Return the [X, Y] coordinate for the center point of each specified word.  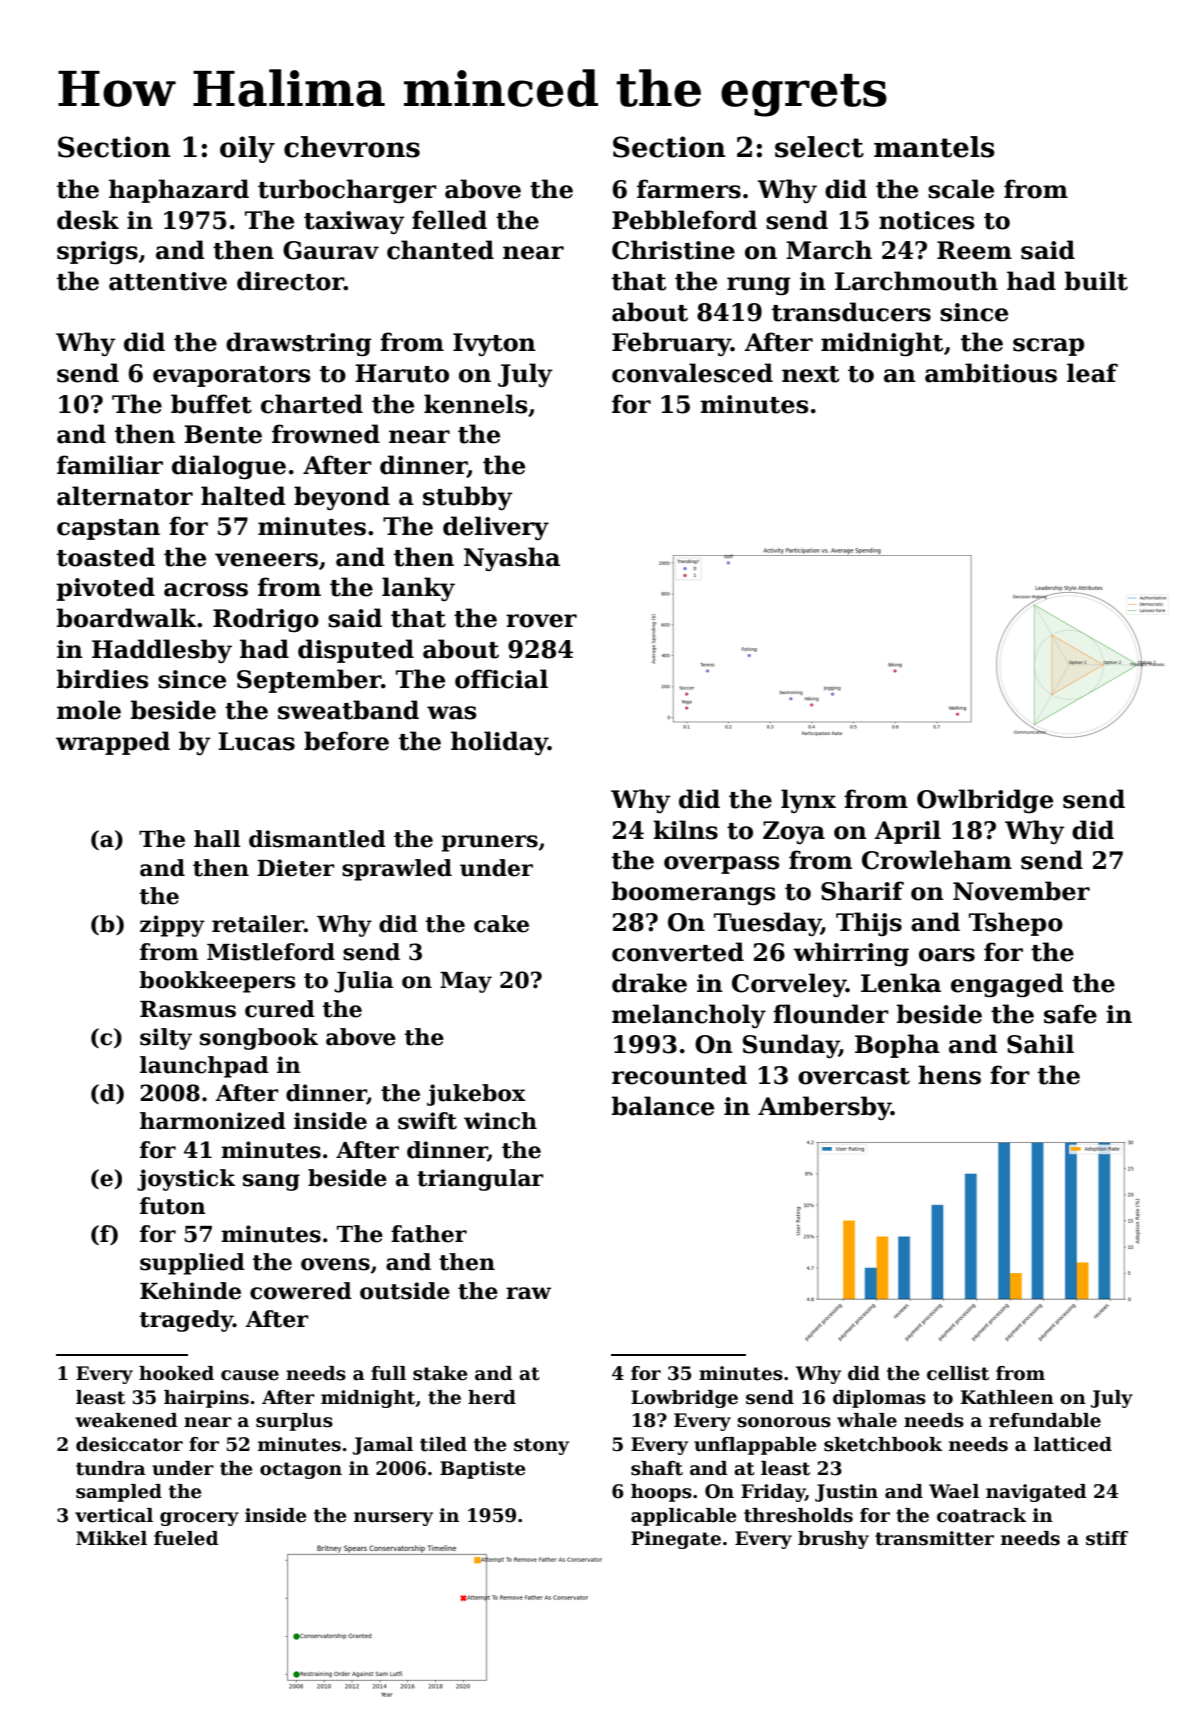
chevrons [352, 147]
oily [247, 149]
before [346, 741]
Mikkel [111, 1538]
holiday [499, 743]
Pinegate [676, 1540]
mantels [934, 147]
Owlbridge [985, 801]
